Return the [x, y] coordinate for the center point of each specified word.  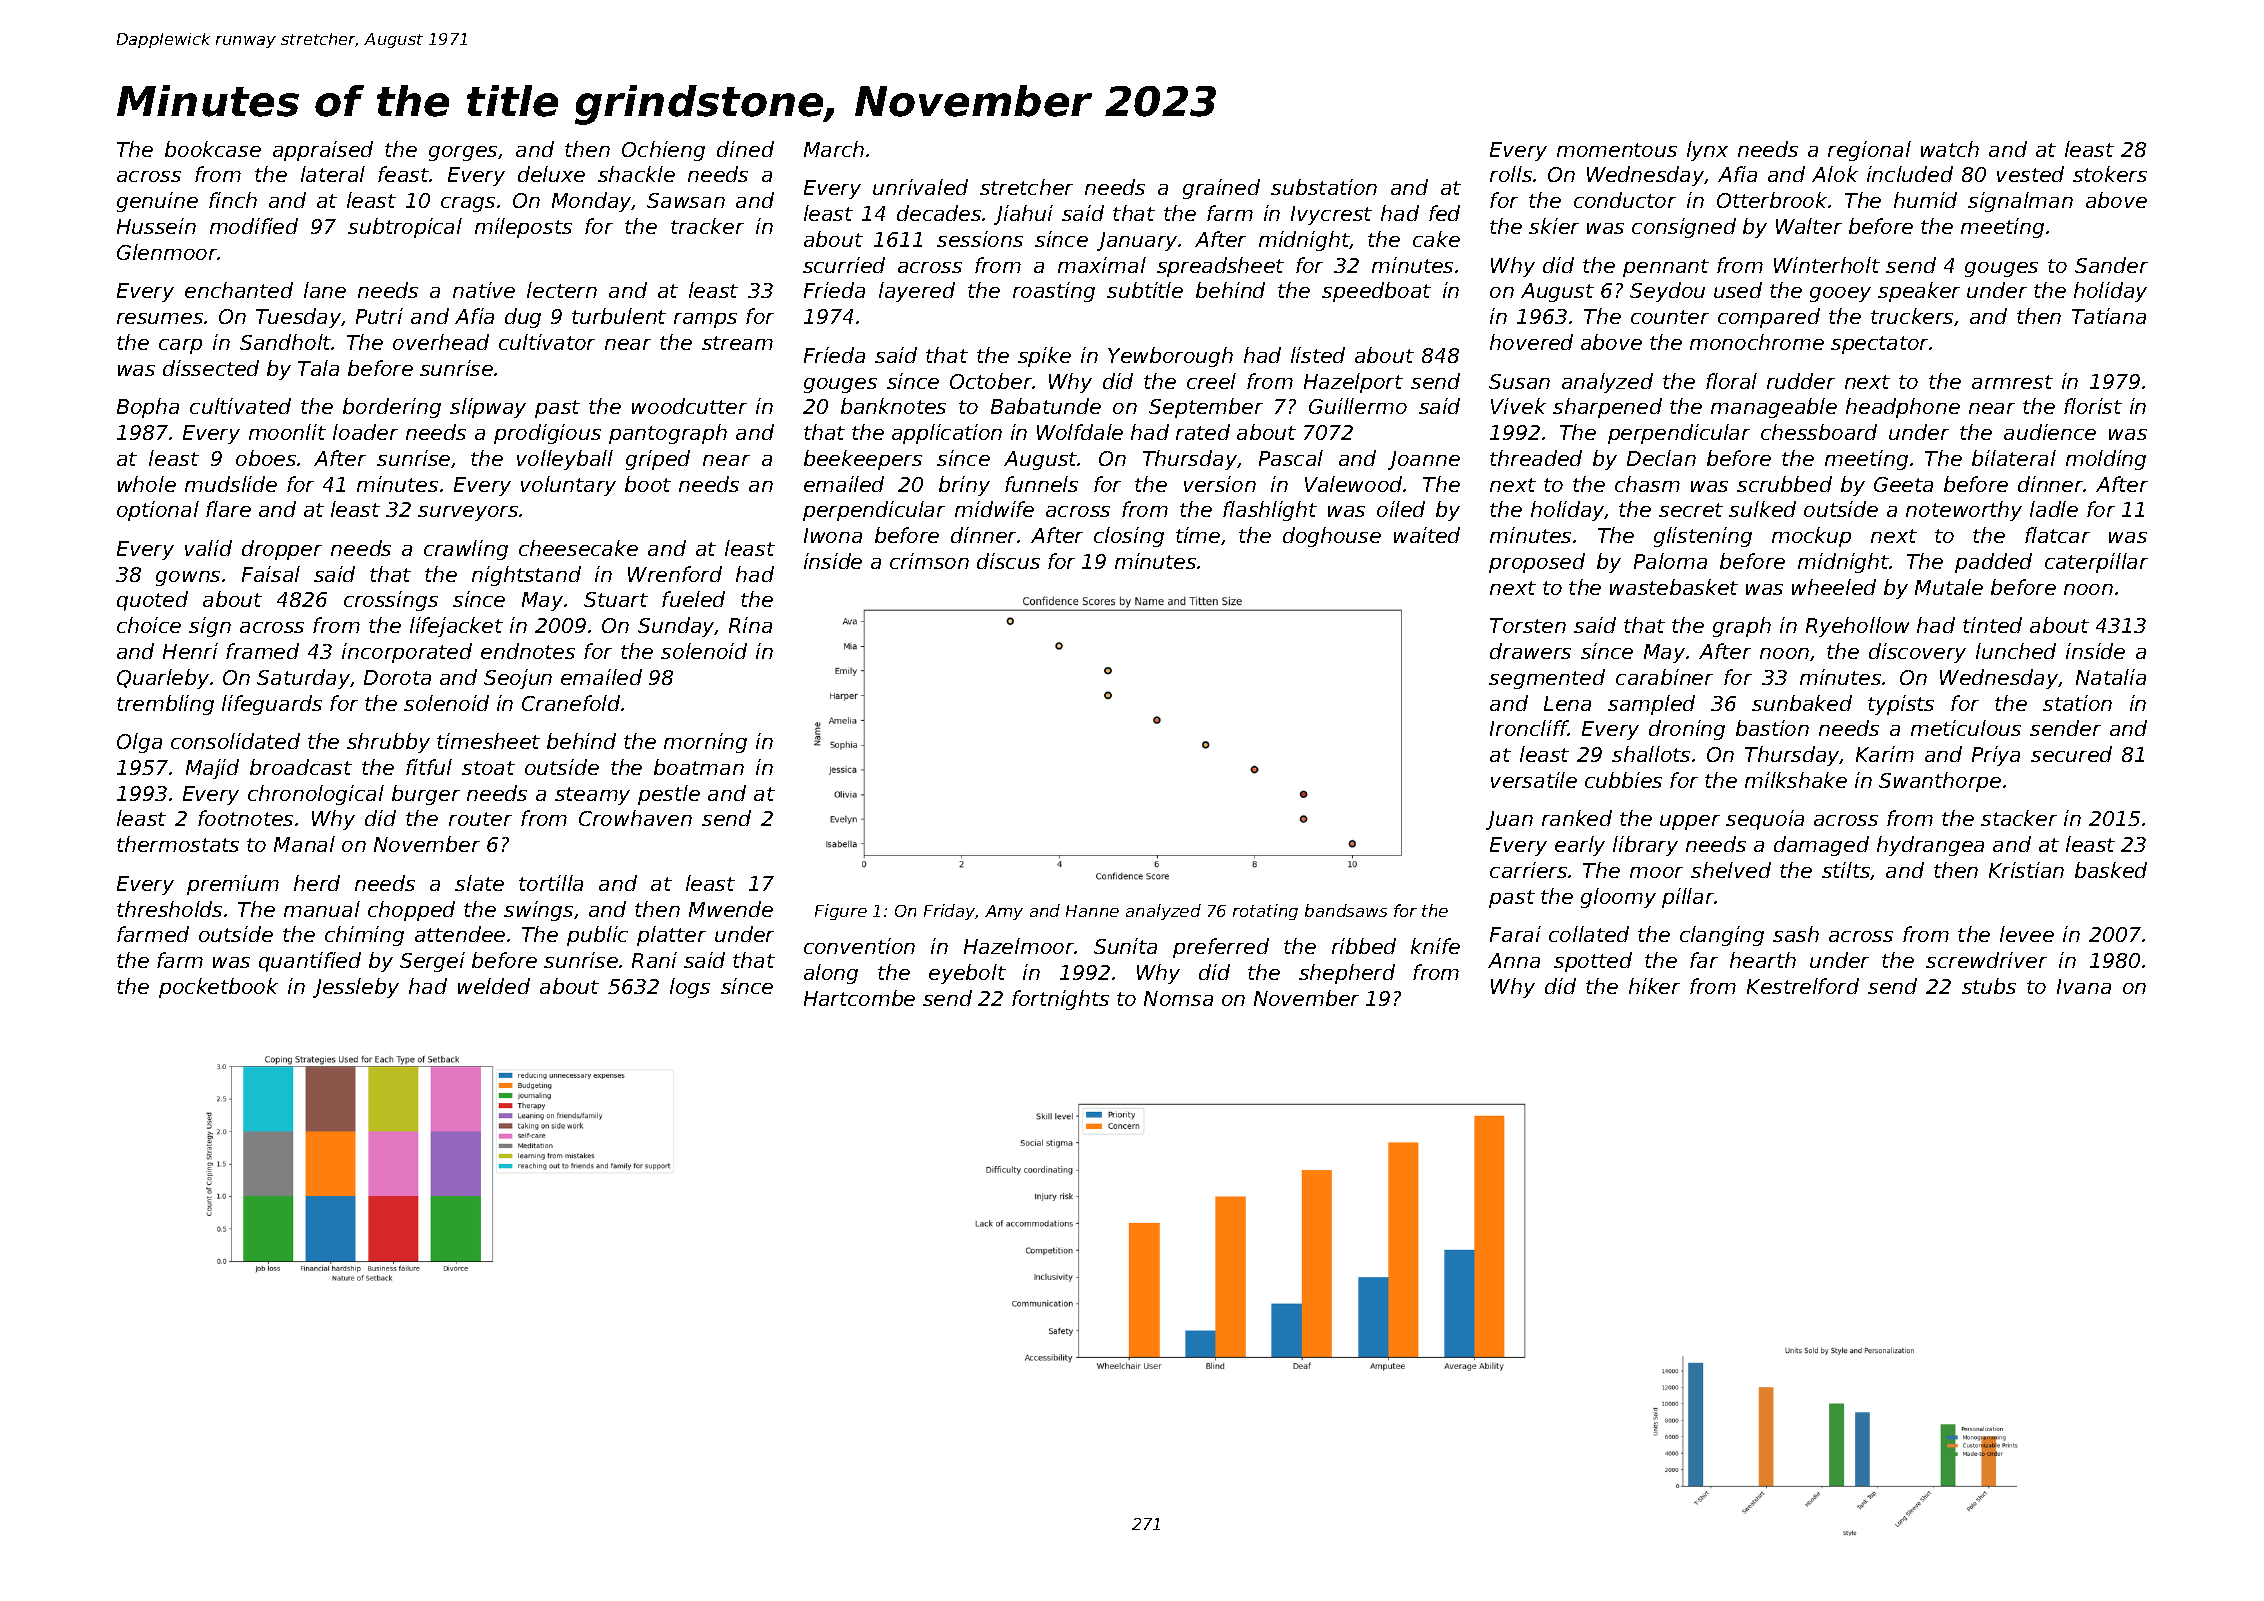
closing [1129, 537]
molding [2106, 460]
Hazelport [1353, 383]
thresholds [169, 909]
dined [745, 149]
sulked [1762, 509]
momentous [1617, 150]
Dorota [397, 677]
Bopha [148, 408]
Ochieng [663, 151]
